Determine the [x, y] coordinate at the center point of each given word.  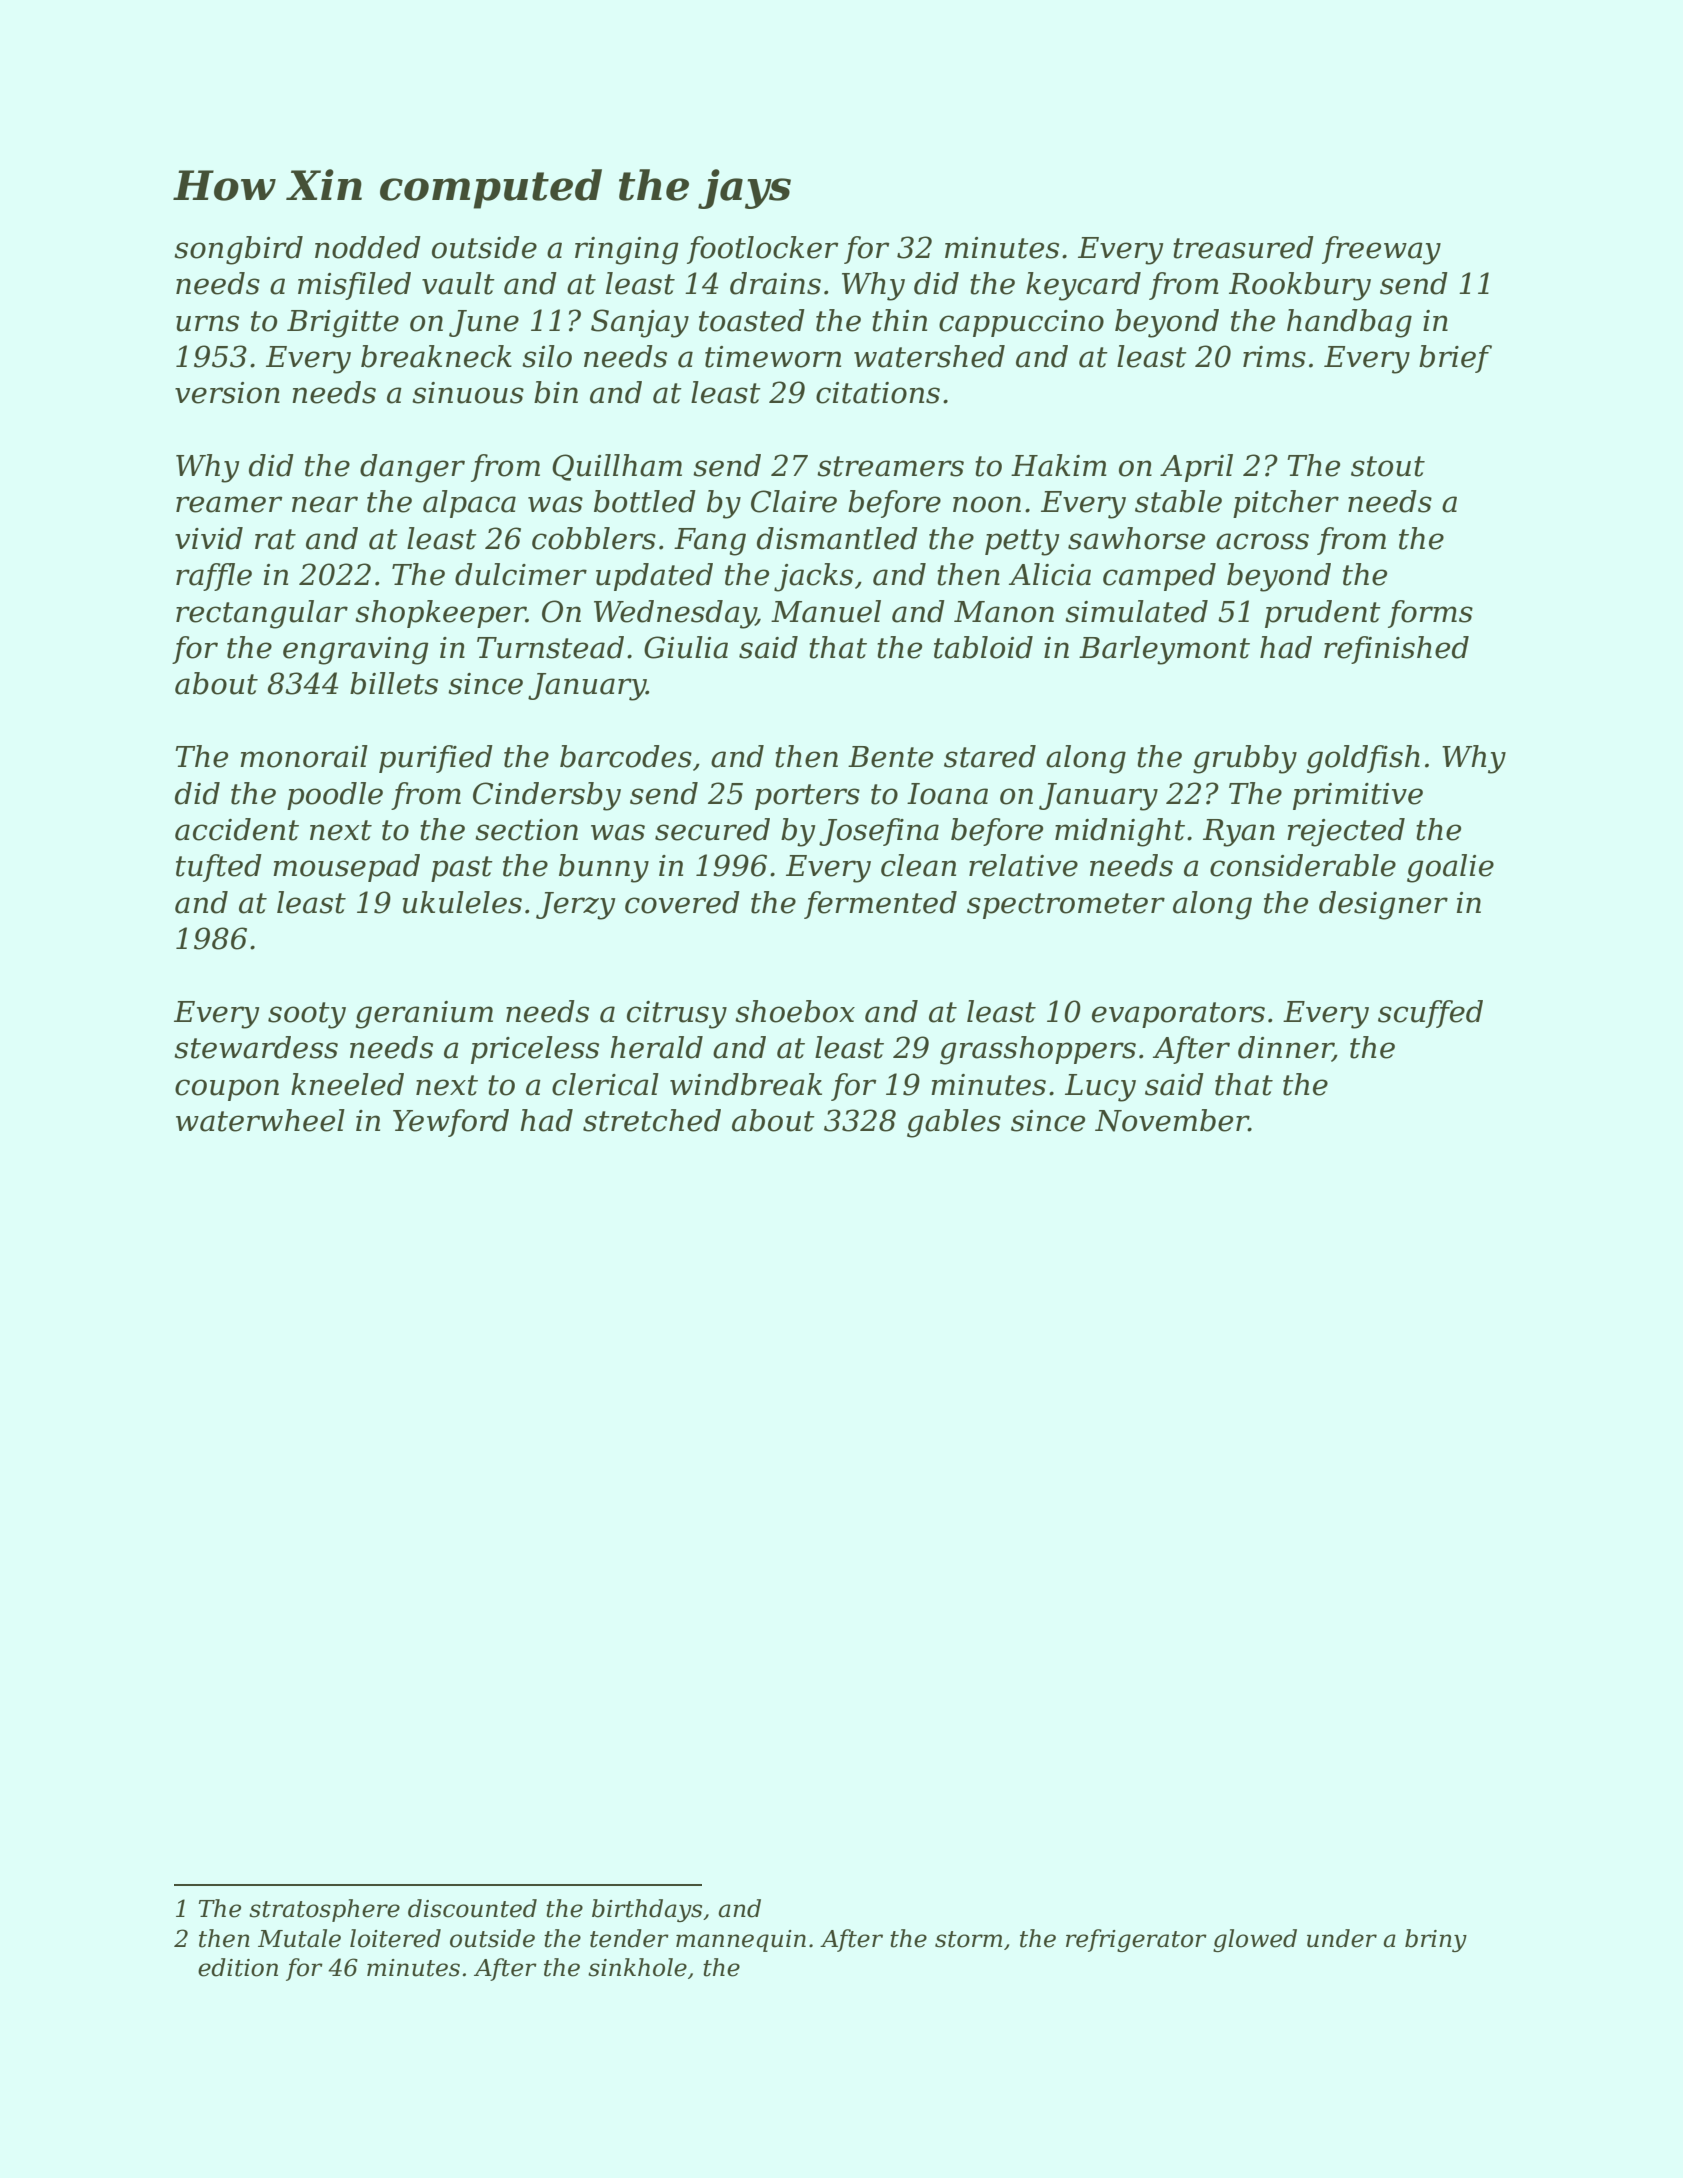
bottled [645, 501]
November [1172, 1120]
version [227, 393]
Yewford [451, 1123]
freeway [1381, 250]
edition [238, 1967]
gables [954, 1123]
